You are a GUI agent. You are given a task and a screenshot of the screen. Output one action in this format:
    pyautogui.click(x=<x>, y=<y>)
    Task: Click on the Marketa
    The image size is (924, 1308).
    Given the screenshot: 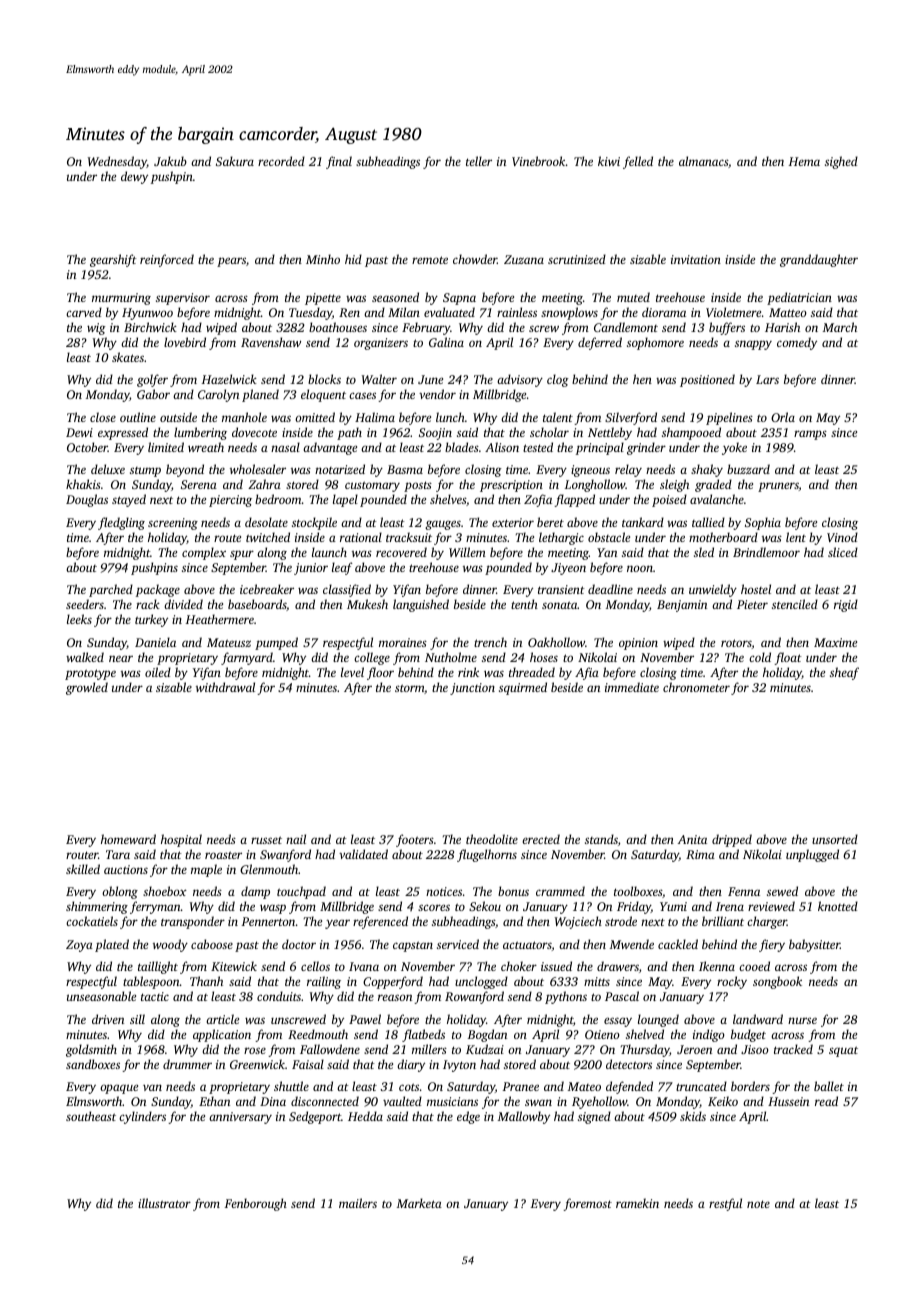 What is the action you would take?
    pyautogui.click(x=419, y=1203)
